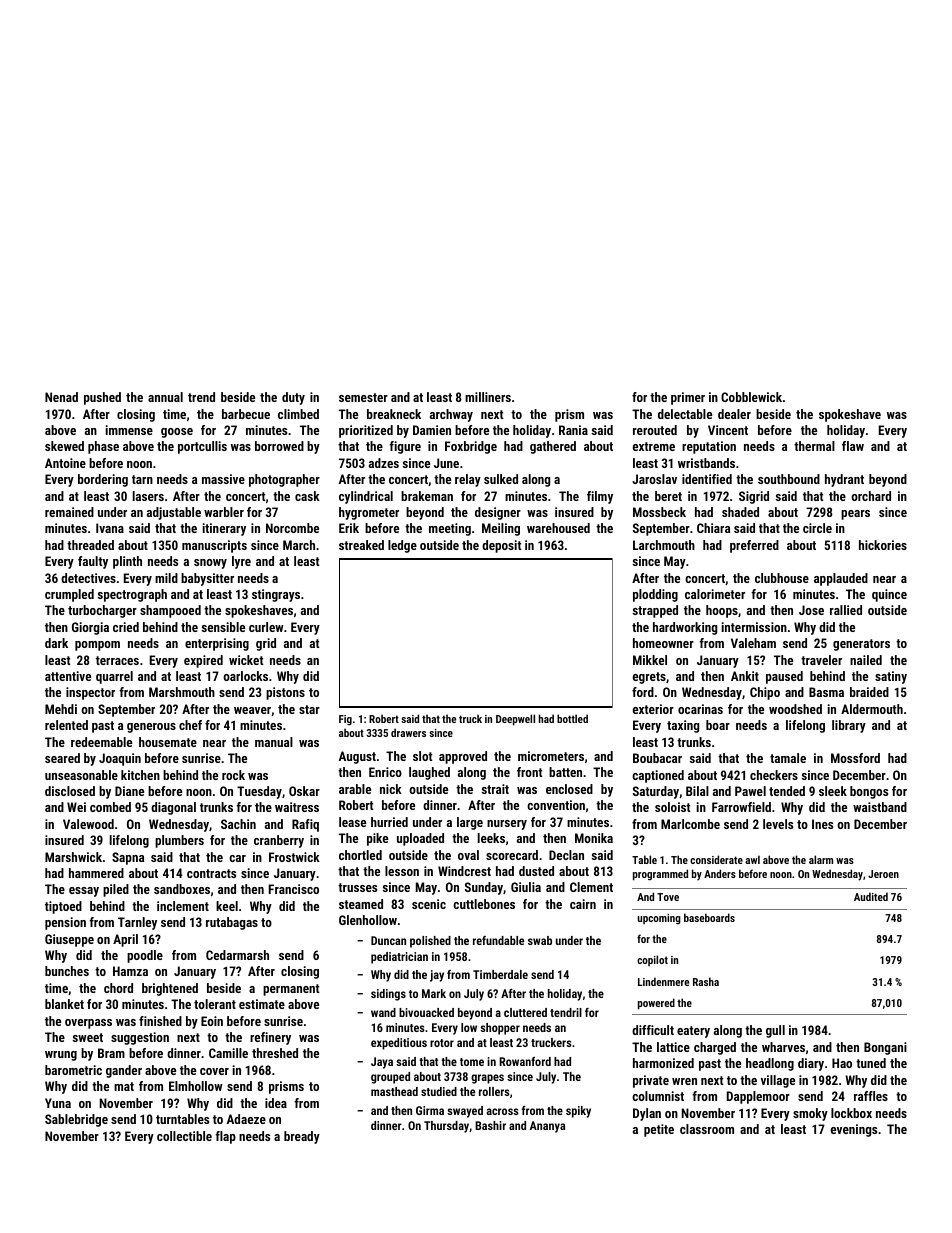 This screenshot has height=1233, width=952. What do you see at coordinates (655, 595) in the screenshot?
I see `plodding` at bounding box center [655, 595].
